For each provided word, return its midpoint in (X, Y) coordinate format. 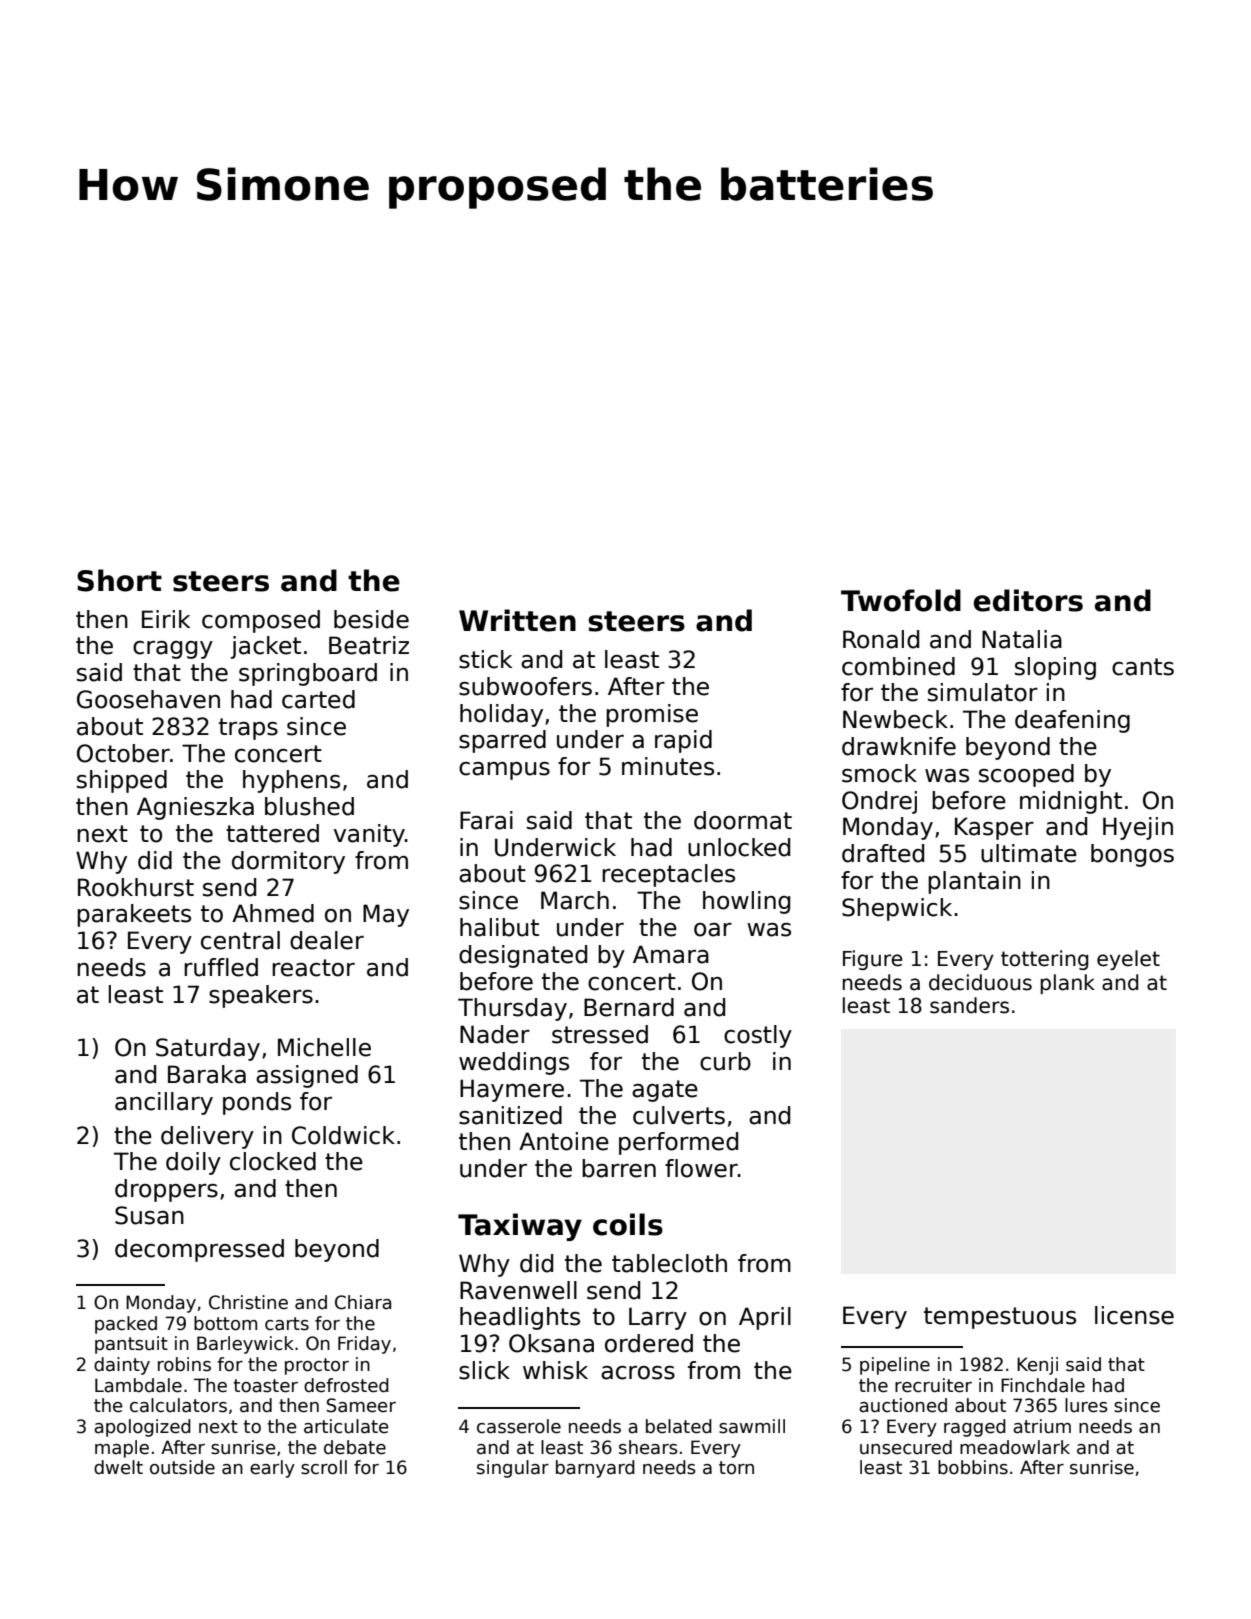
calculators (178, 1405)
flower (701, 1168)
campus (504, 771)
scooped (1026, 775)
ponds (257, 1103)
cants (1143, 667)
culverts (679, 1115)
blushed (309, 806)
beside (371, 619)
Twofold (901, 600)
